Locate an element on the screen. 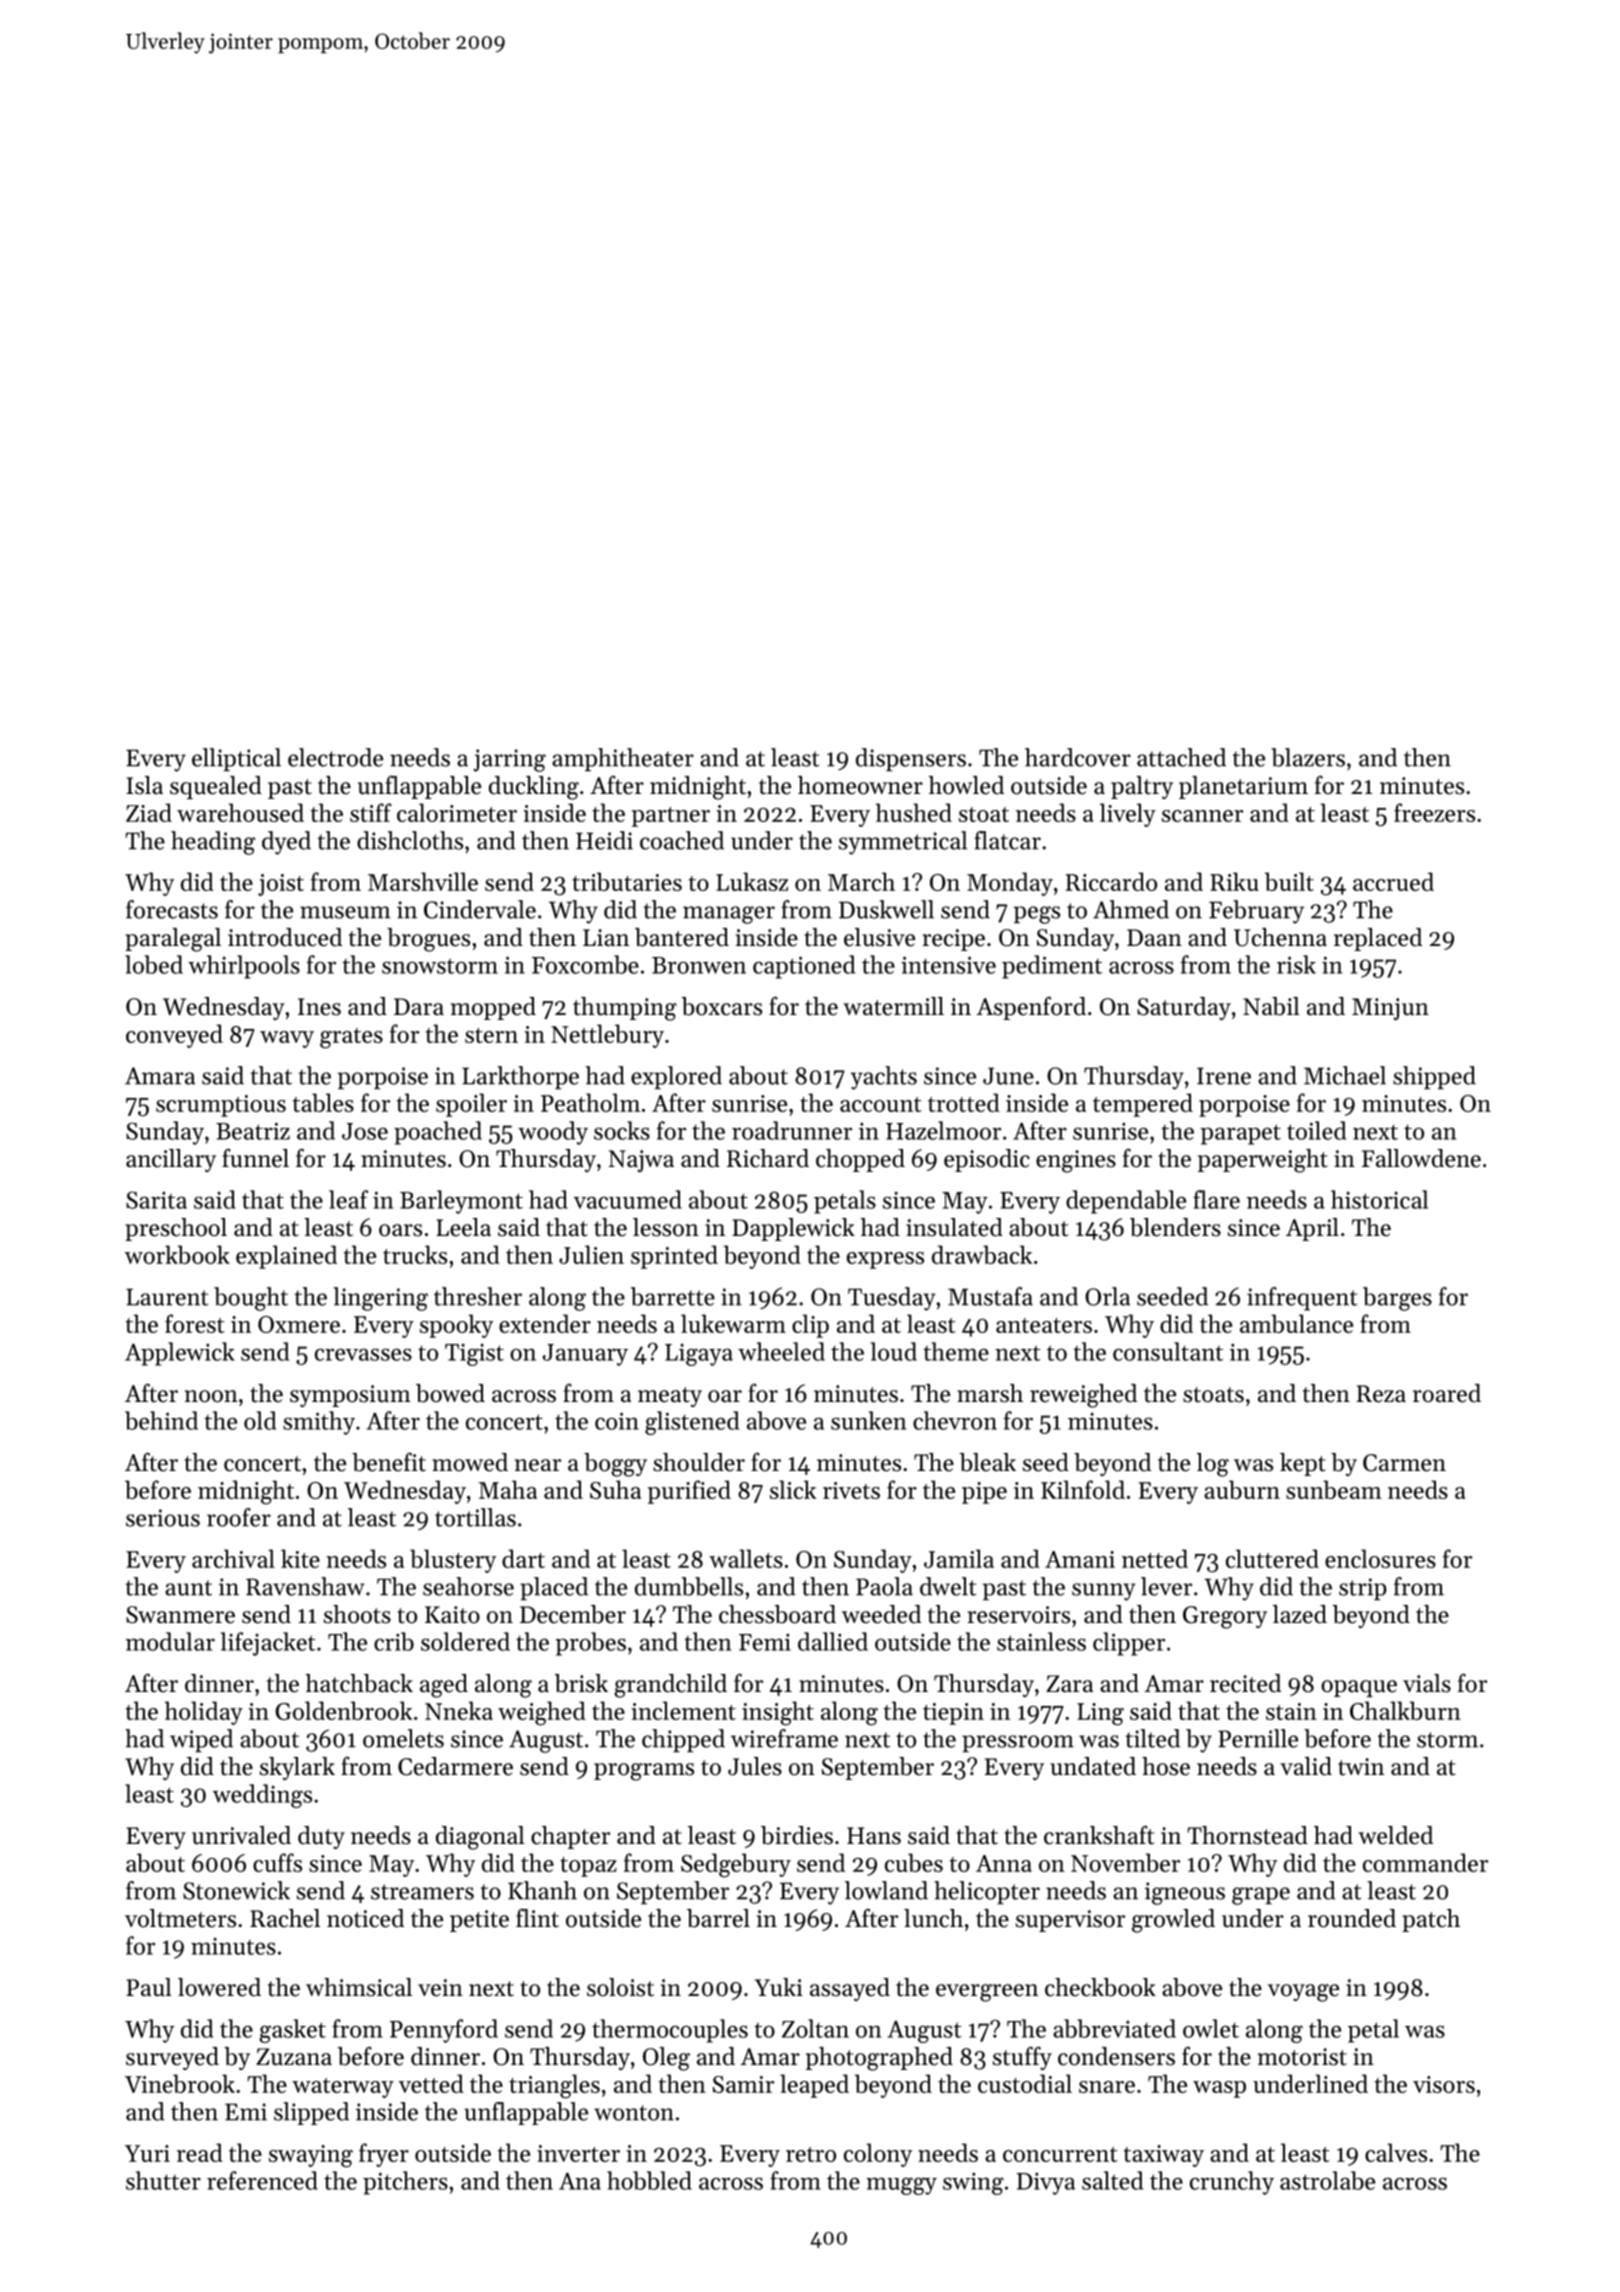  historical is located at coordinates (1379, 1199).
